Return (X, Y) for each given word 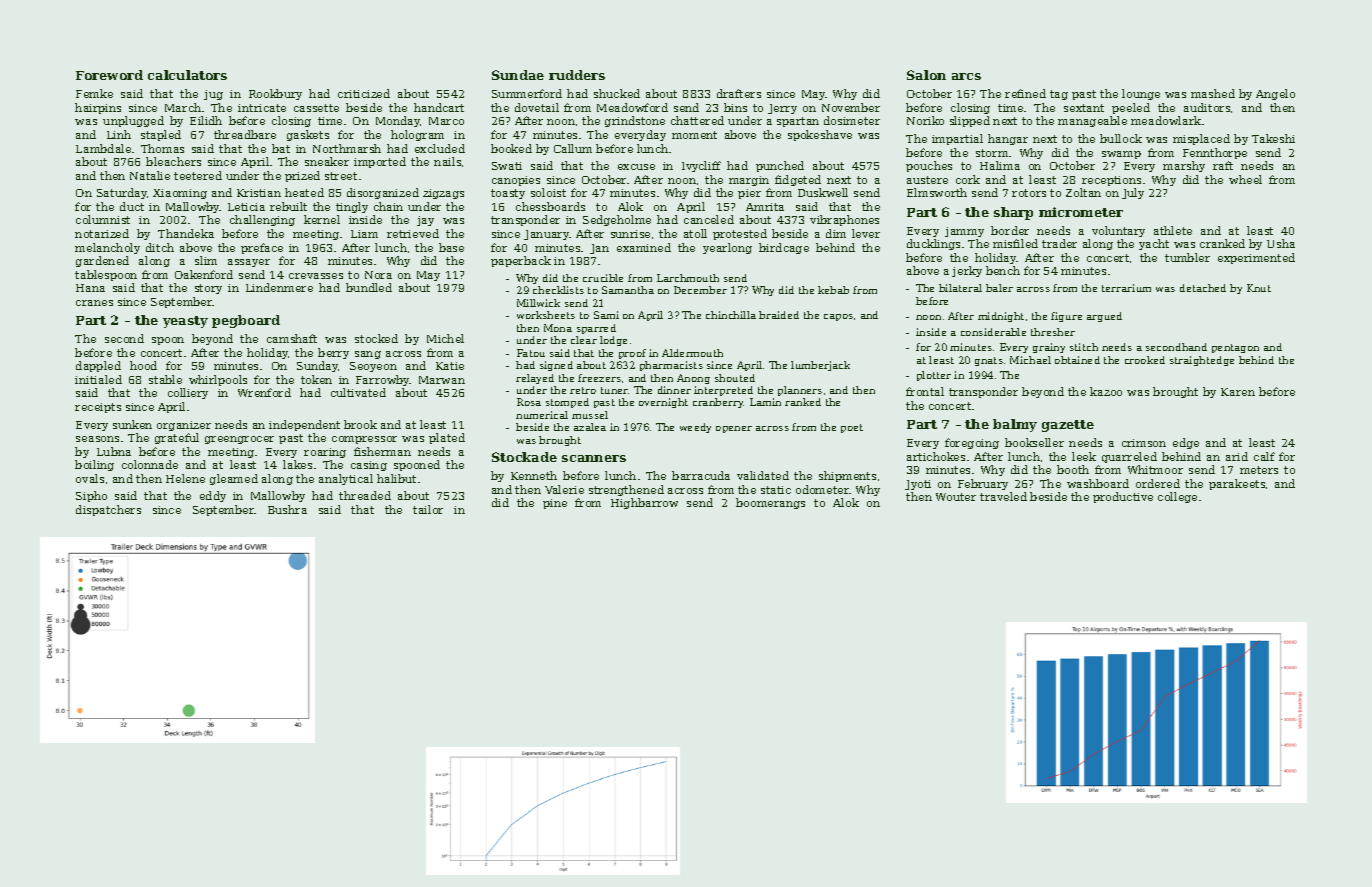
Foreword (109, 75)
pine (555, 504)
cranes (94, 303)
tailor (428, 509)
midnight (1001, 317)
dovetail (537, 107)
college (1177, 497)
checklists (558, 290)
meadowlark (1166, 120)
